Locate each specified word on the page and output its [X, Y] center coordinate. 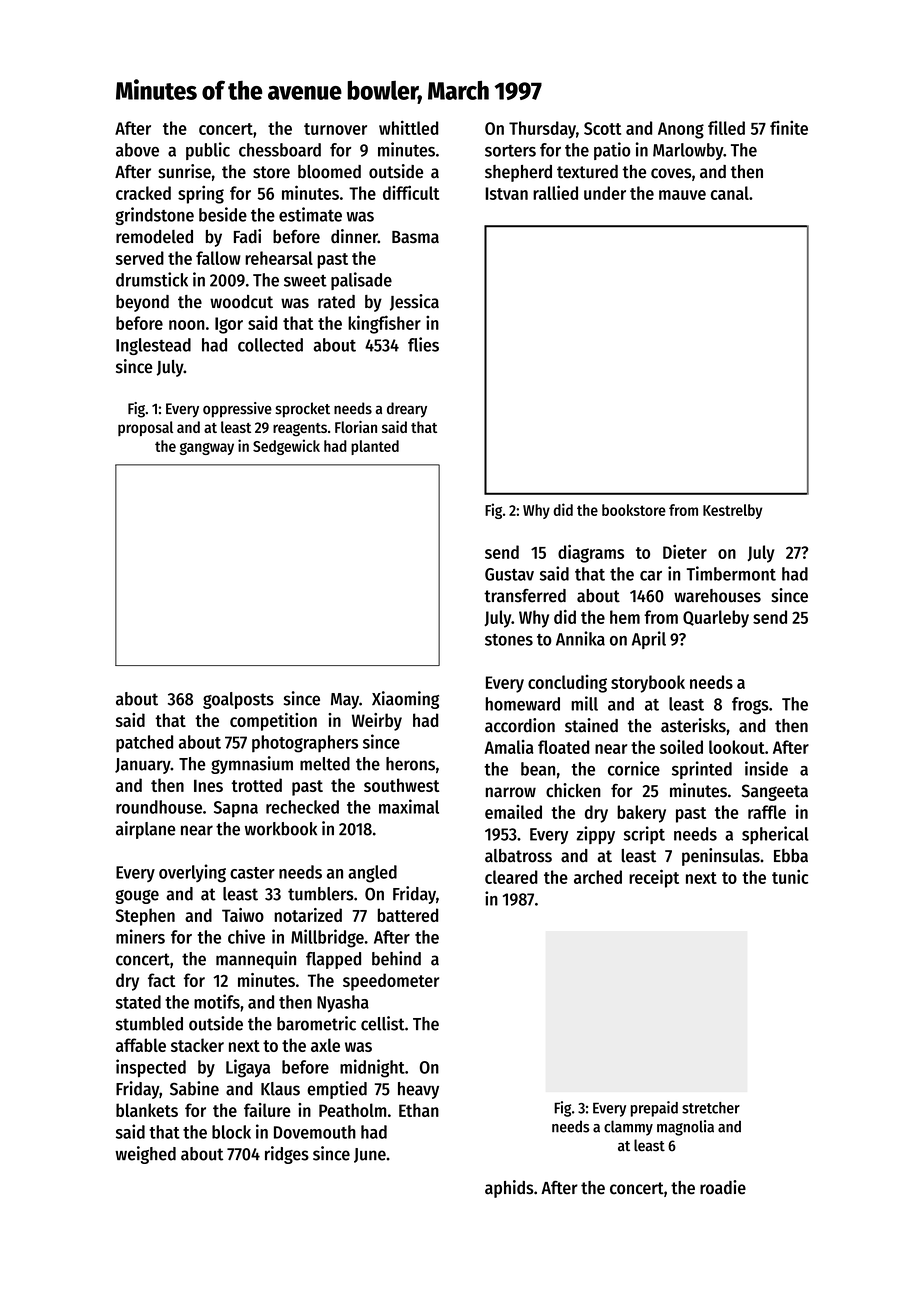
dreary [407, 410]
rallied [555, 192]
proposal [145, 428]
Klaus [280, 1089]
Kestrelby [732, 511]
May [345, 701]
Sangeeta [775, 792]
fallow [218, 258]
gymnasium [252, 765]
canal [730, 193]
